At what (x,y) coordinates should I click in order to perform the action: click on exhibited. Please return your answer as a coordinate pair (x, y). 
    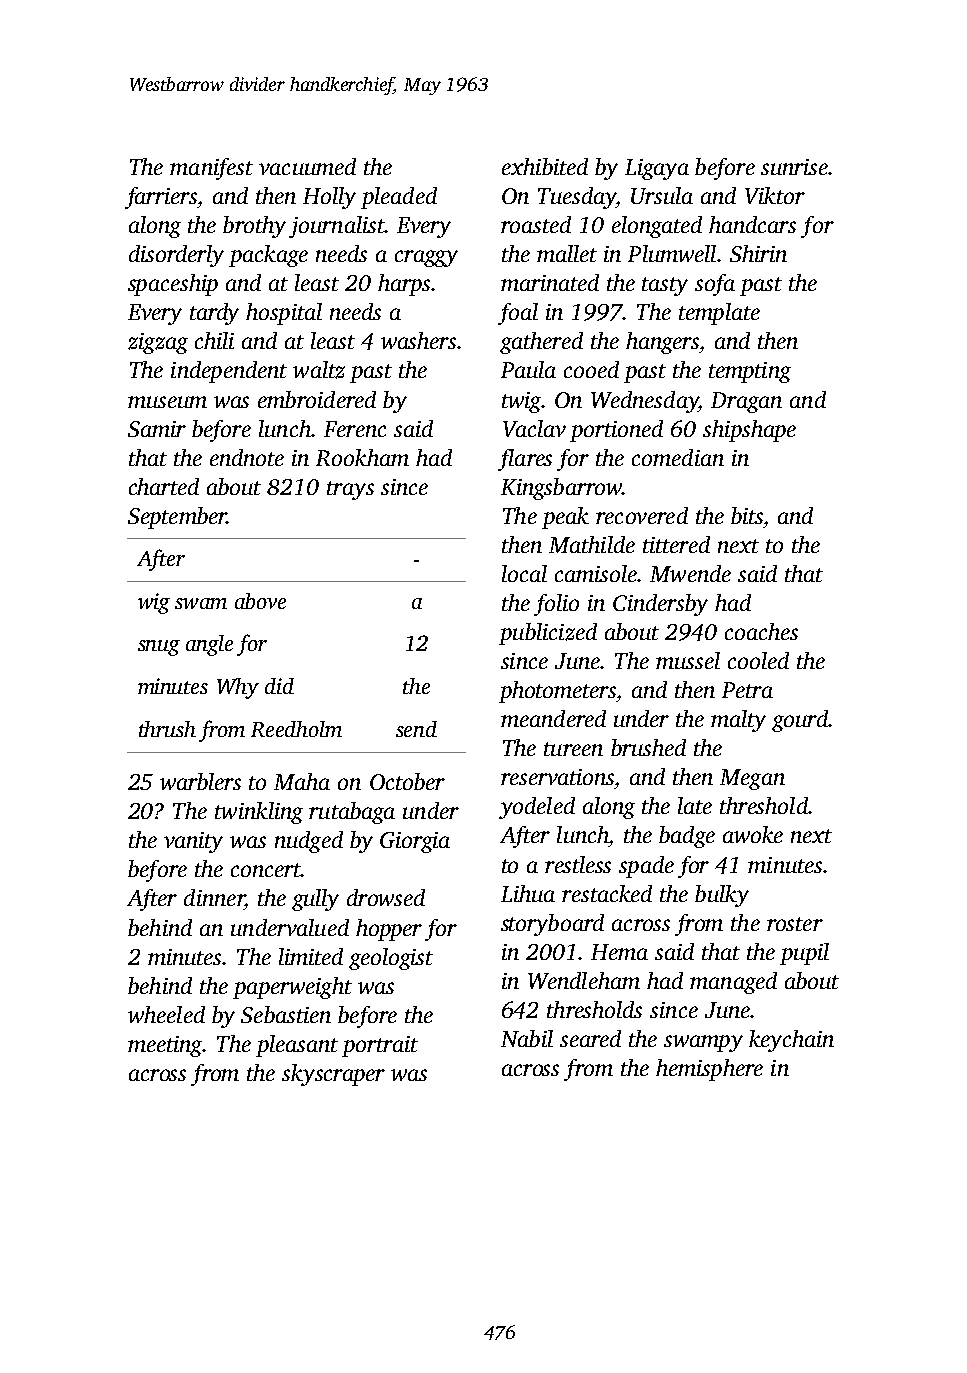
    Looking at the image, I should click on (545, 166).
